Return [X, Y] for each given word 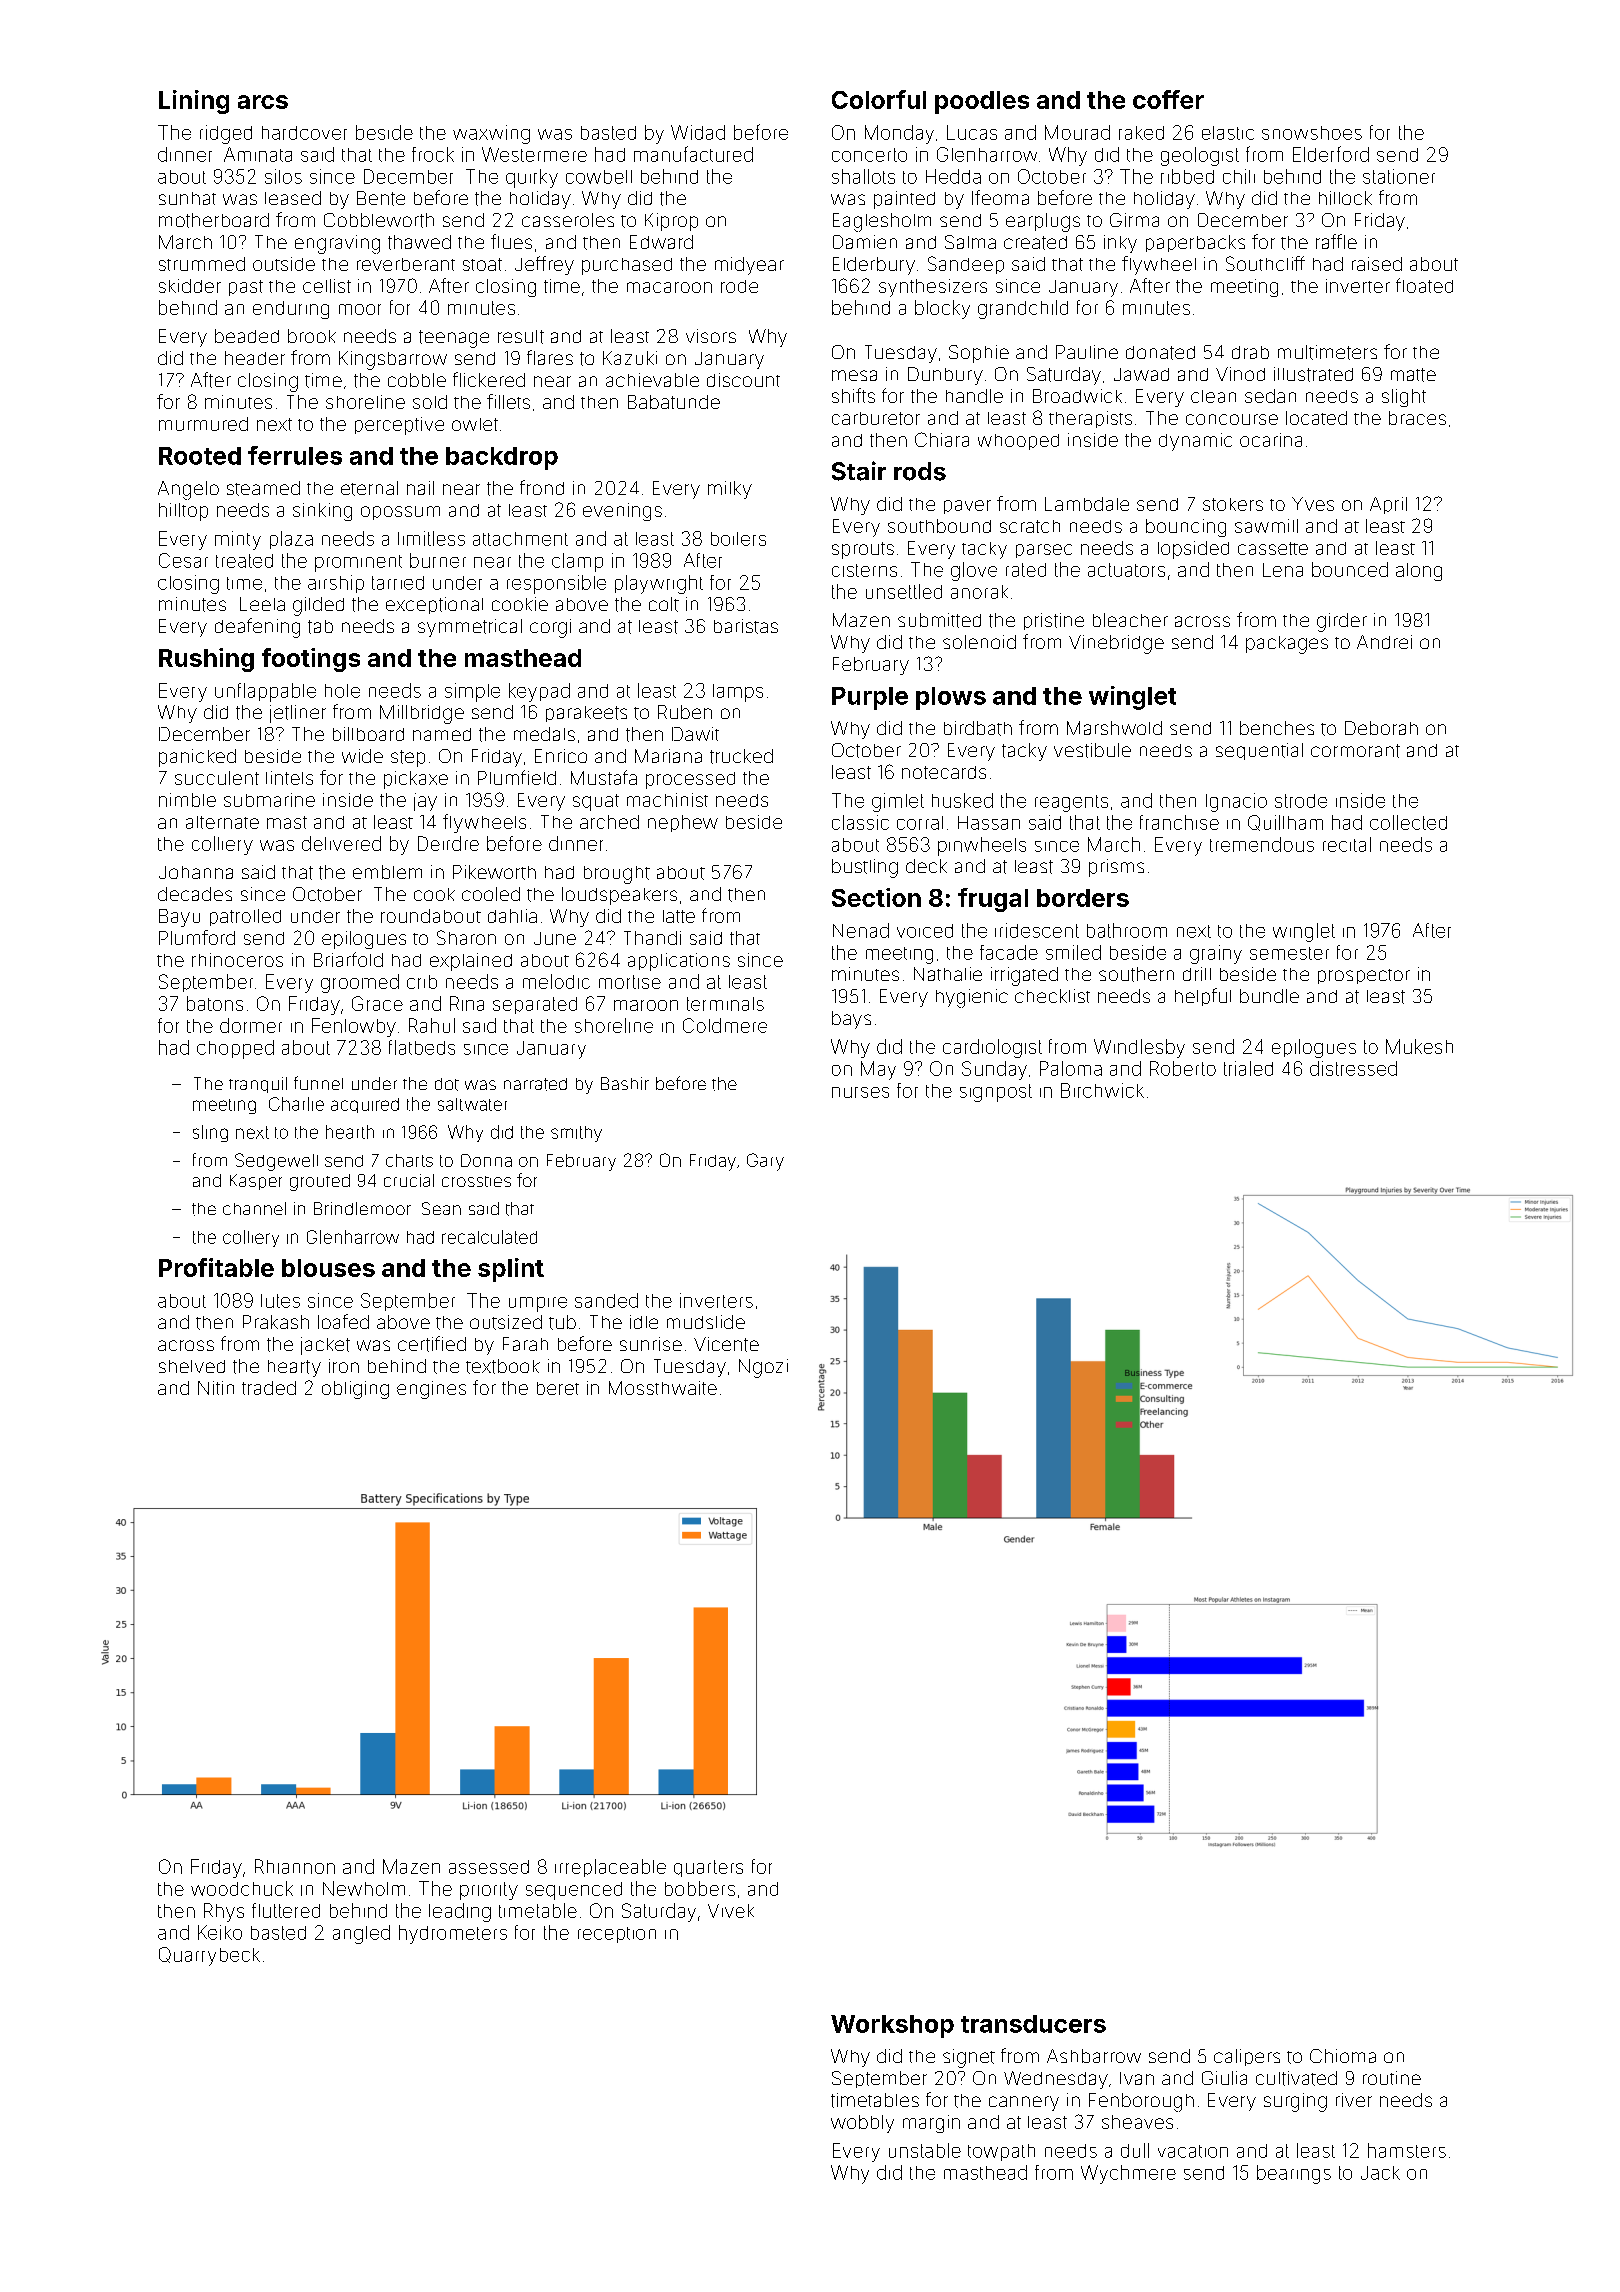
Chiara [942, 439]
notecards [944, 772]
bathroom [1127, 930]
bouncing [1186, 528]
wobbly [862, 2124]
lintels [289, 778]
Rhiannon [295, 1866]
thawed [419, 242]
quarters [708, 1868]
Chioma [1343, 2056]
